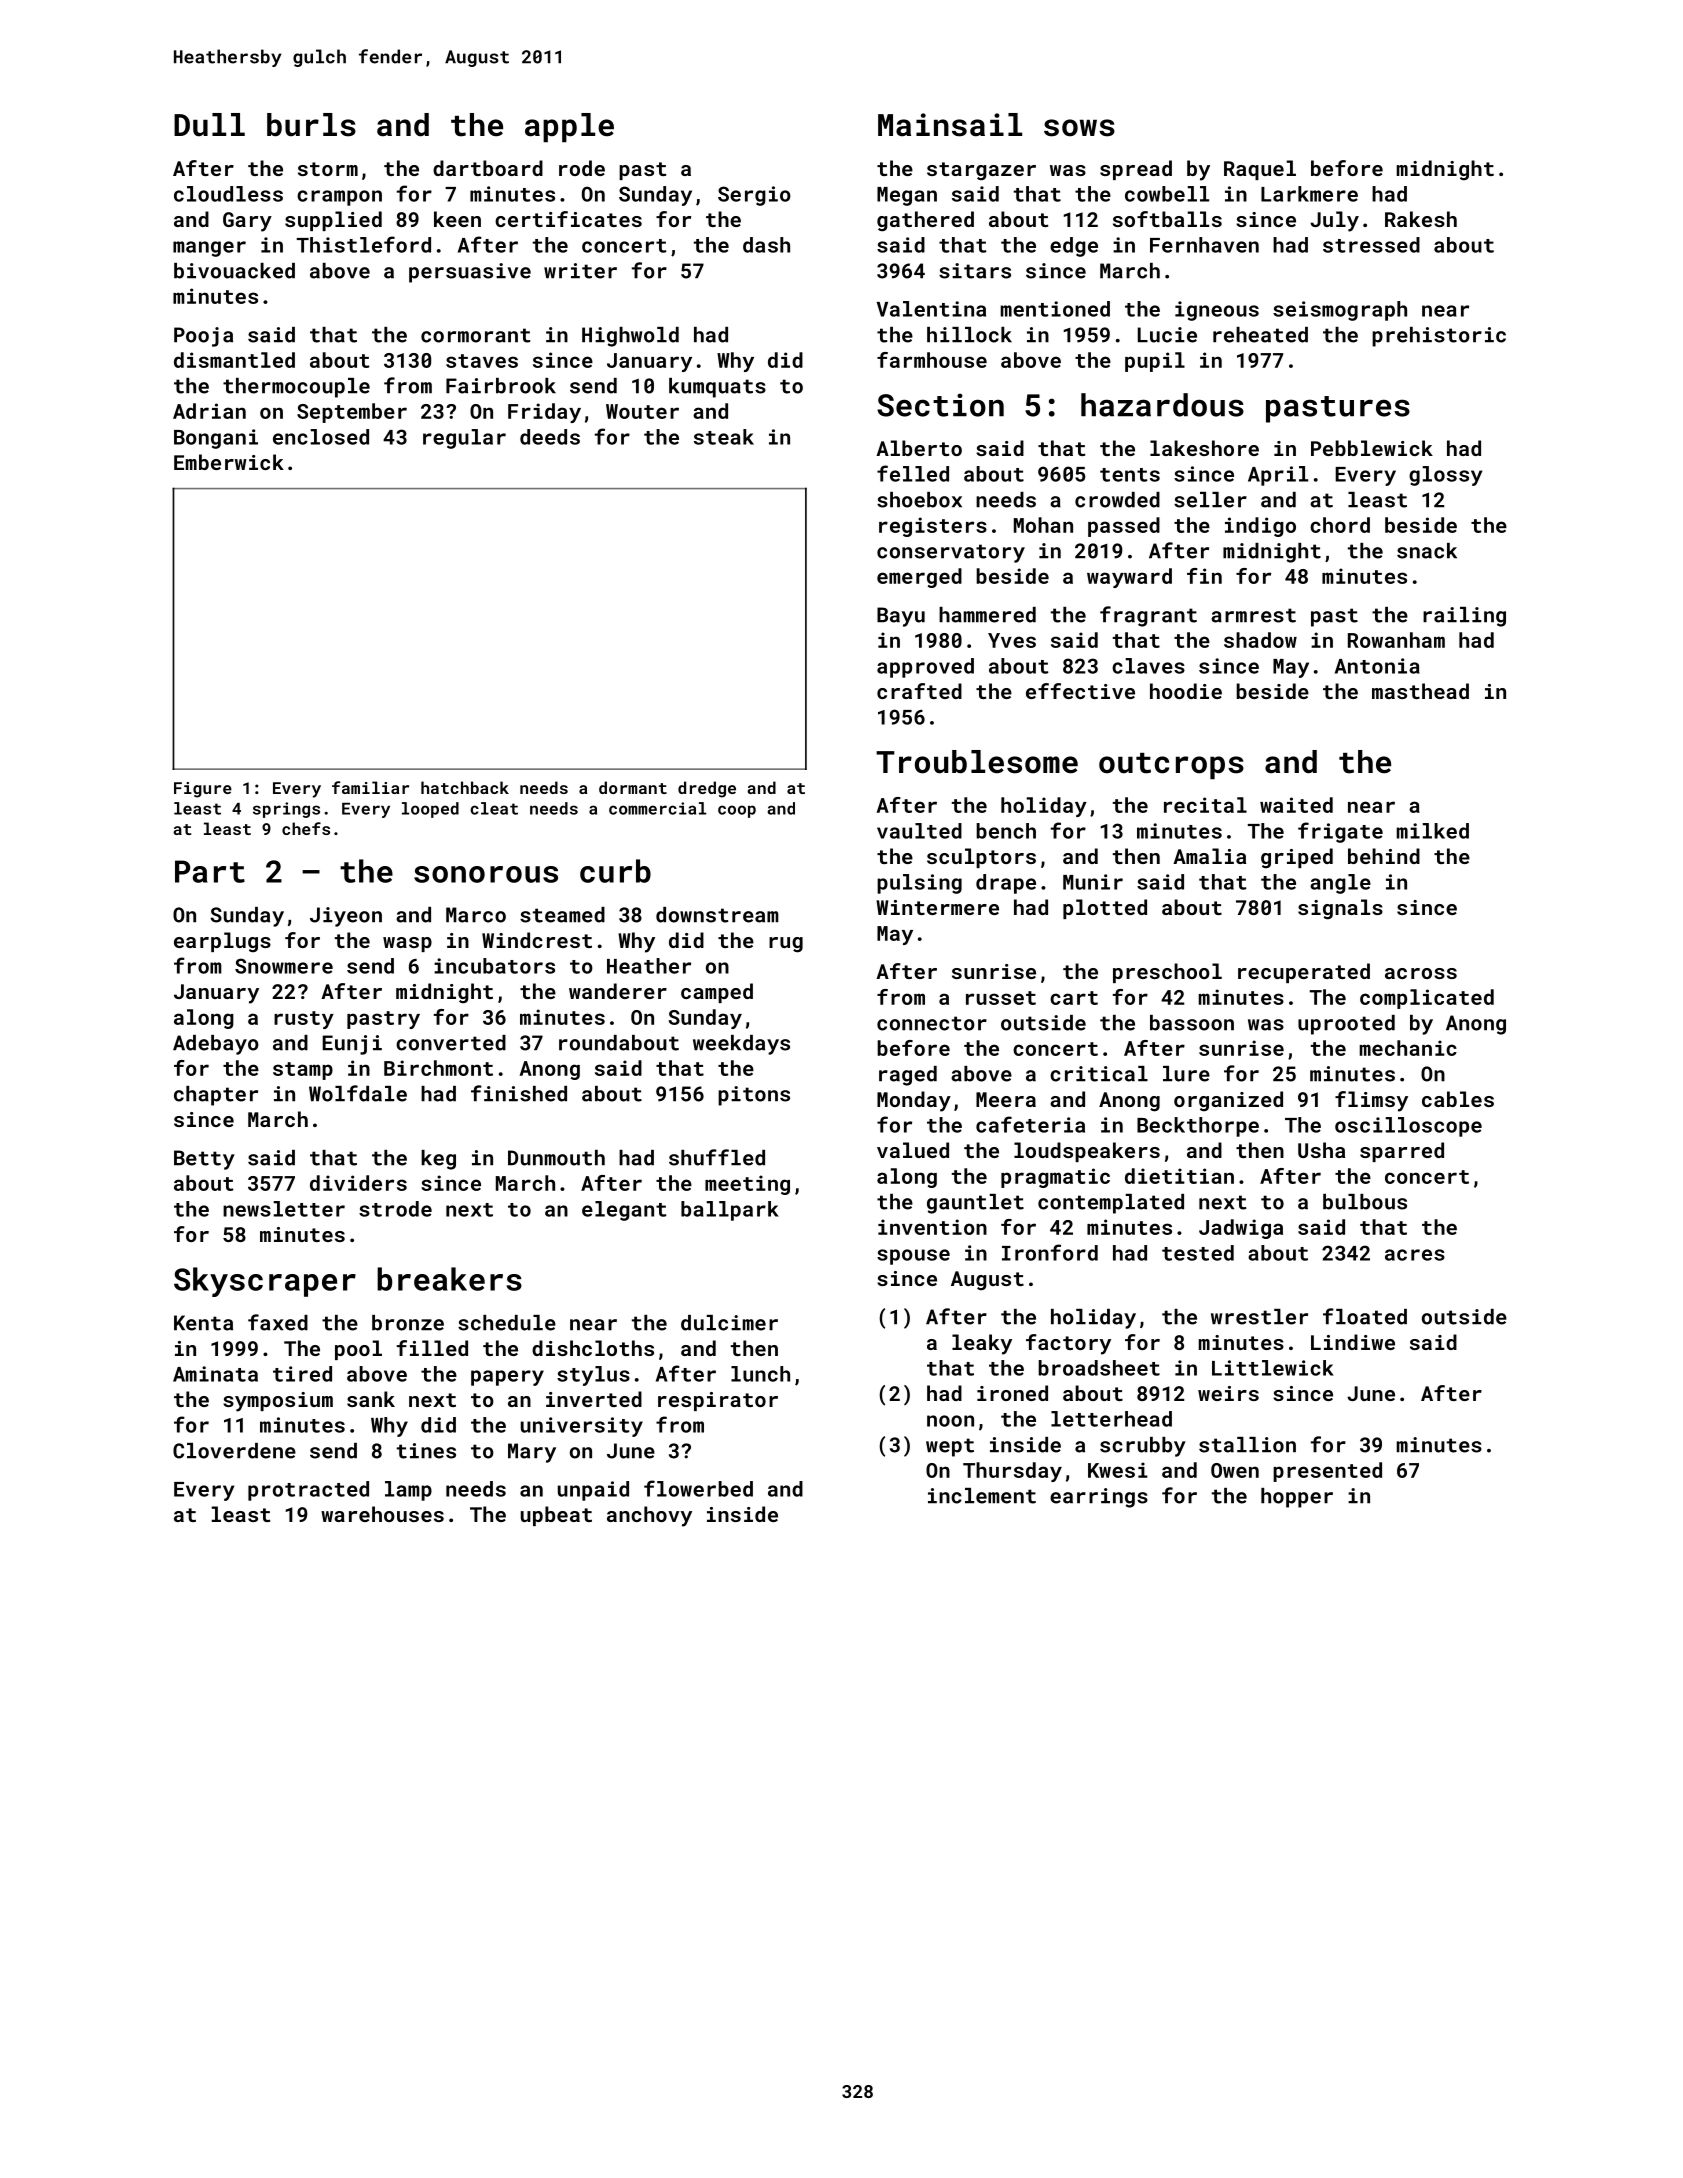 The height and width of the document is (2178, 1683). I want to click on critical, so click(1099, 1074).
